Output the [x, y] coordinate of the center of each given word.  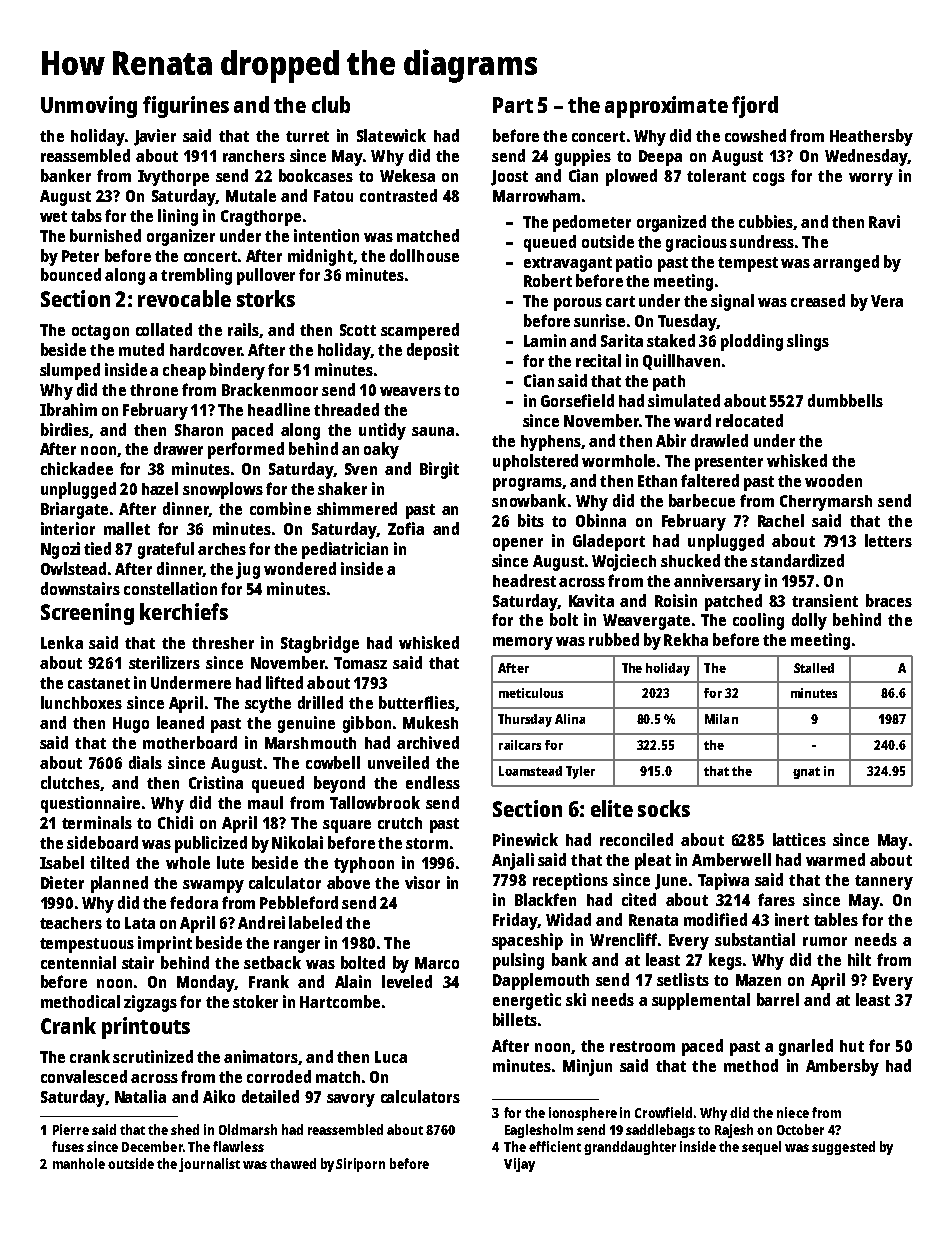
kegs [725, 961]
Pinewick [525, 839]
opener [518, 544]
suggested [843, 1148]
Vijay [519, 1165]
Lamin [545, 340]
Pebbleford [299, 902]
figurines [186, 107]
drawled [719, 440]
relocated [749, 420]
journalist [209, 1165]
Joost [509, 178]
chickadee [77, 468]
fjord [755, 107]
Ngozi [60, 550]
